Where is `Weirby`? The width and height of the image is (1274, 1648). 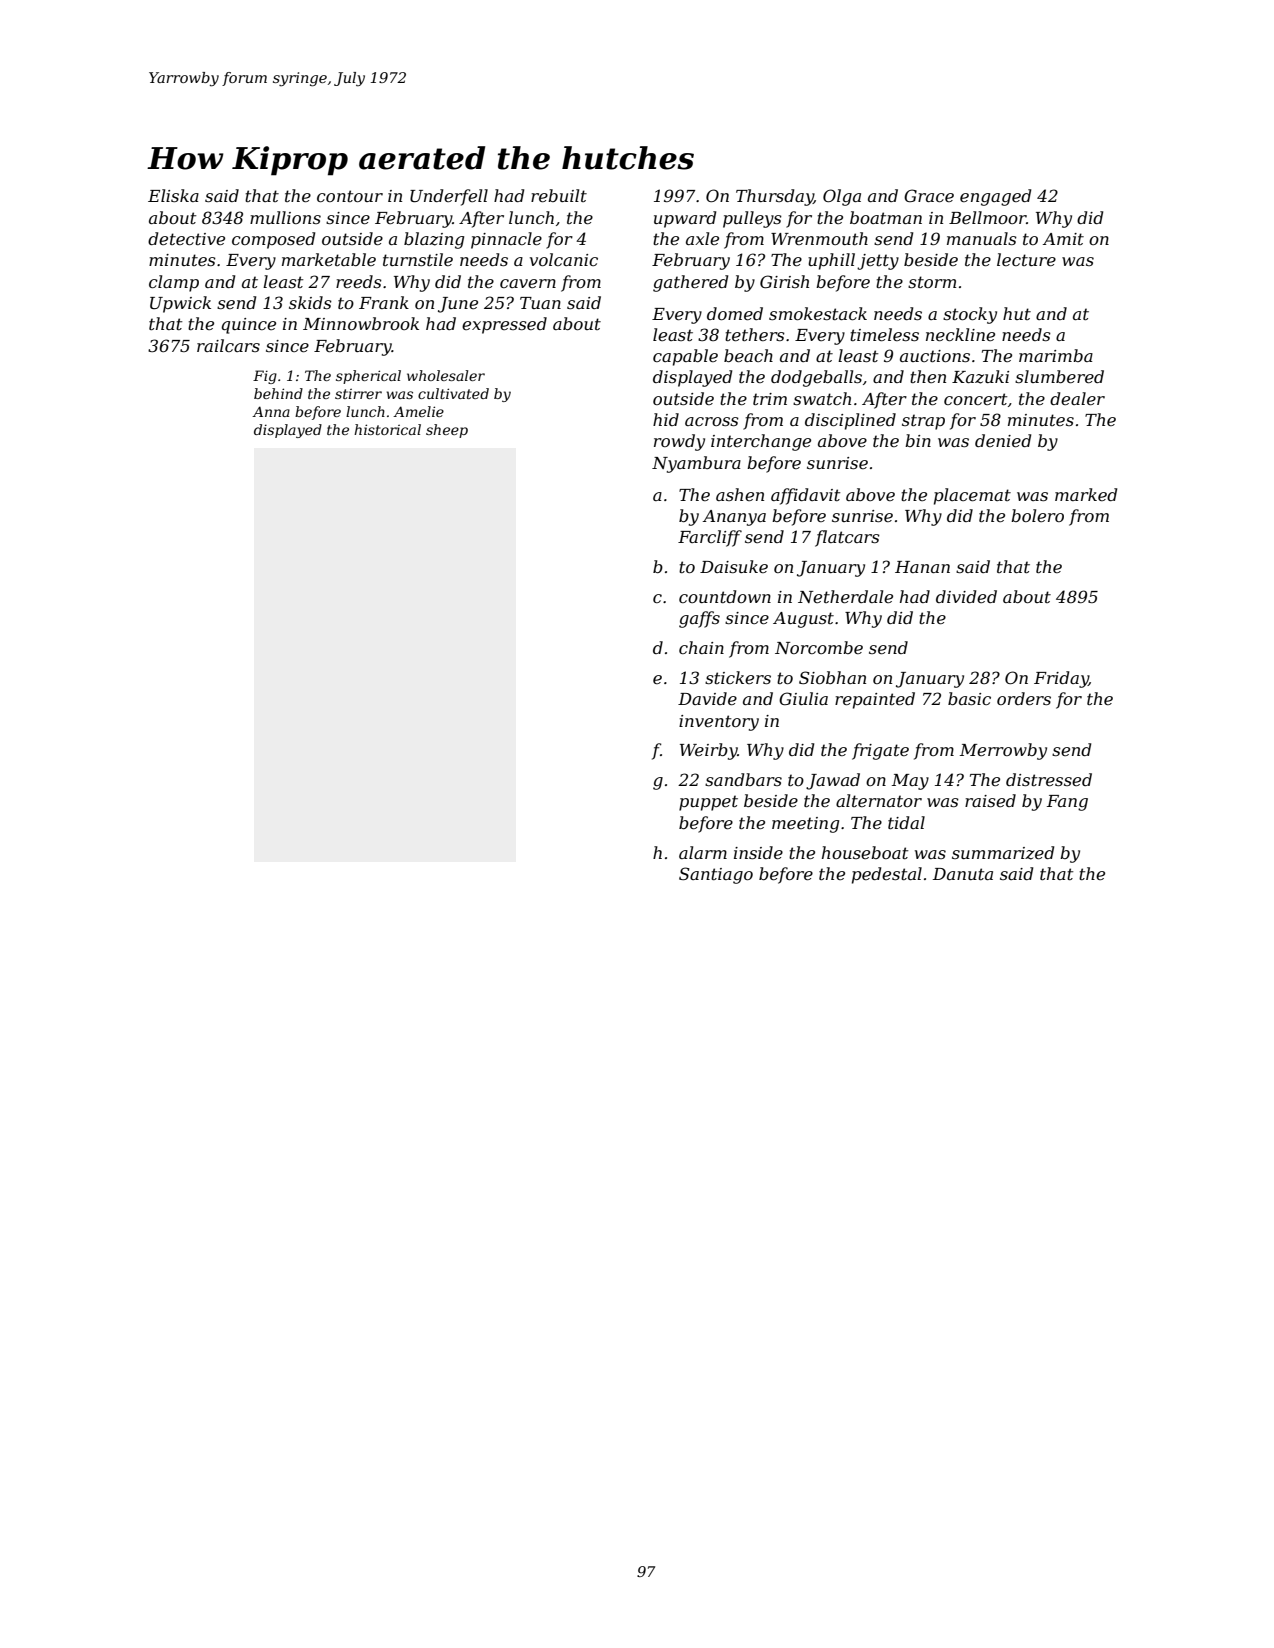 Weirby is located at coordinates (709, 751).
